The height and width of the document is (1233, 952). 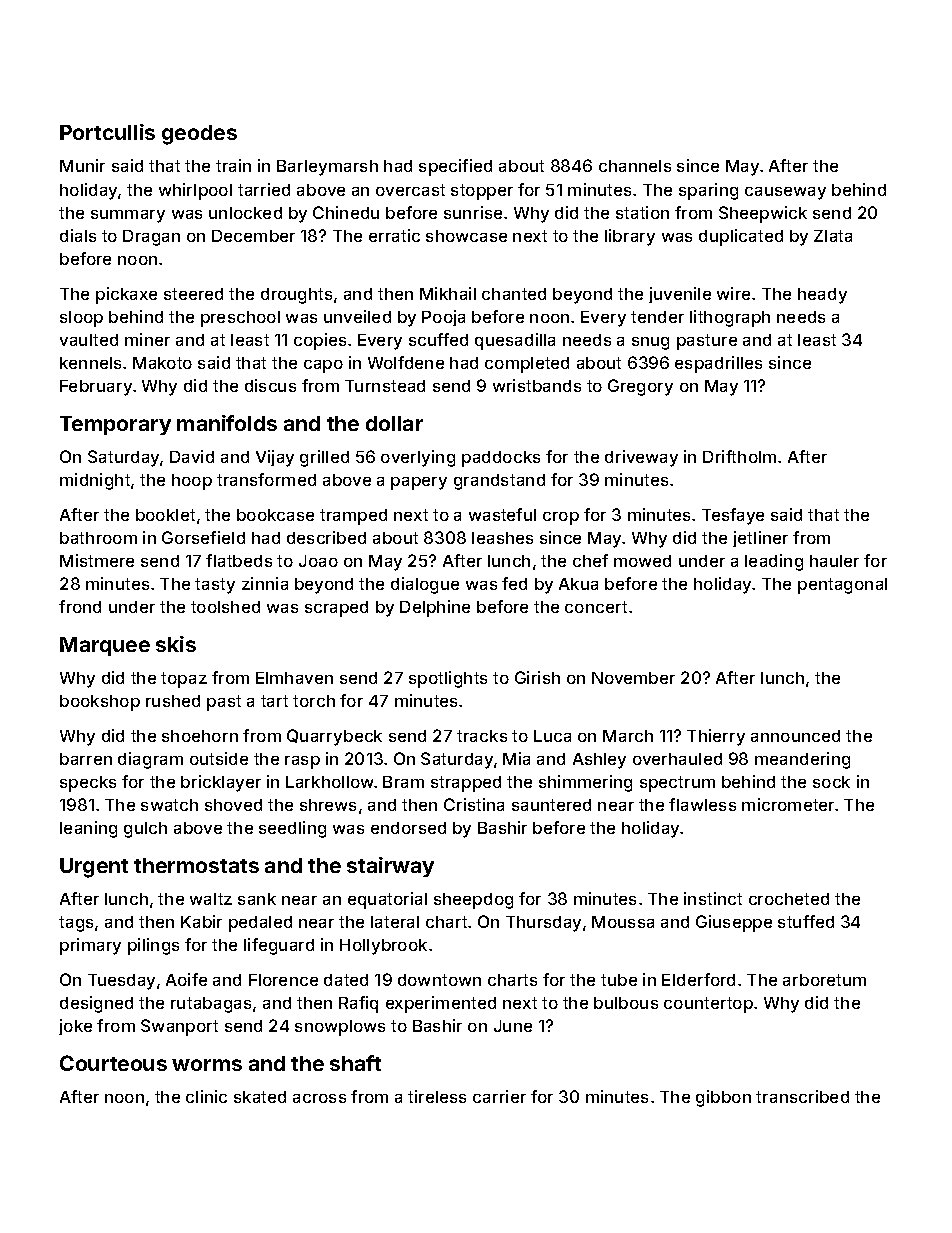 What do you see at coordinates (718, 364) in the document?
I see `espadrilles` at bounding box center [718, 364].
